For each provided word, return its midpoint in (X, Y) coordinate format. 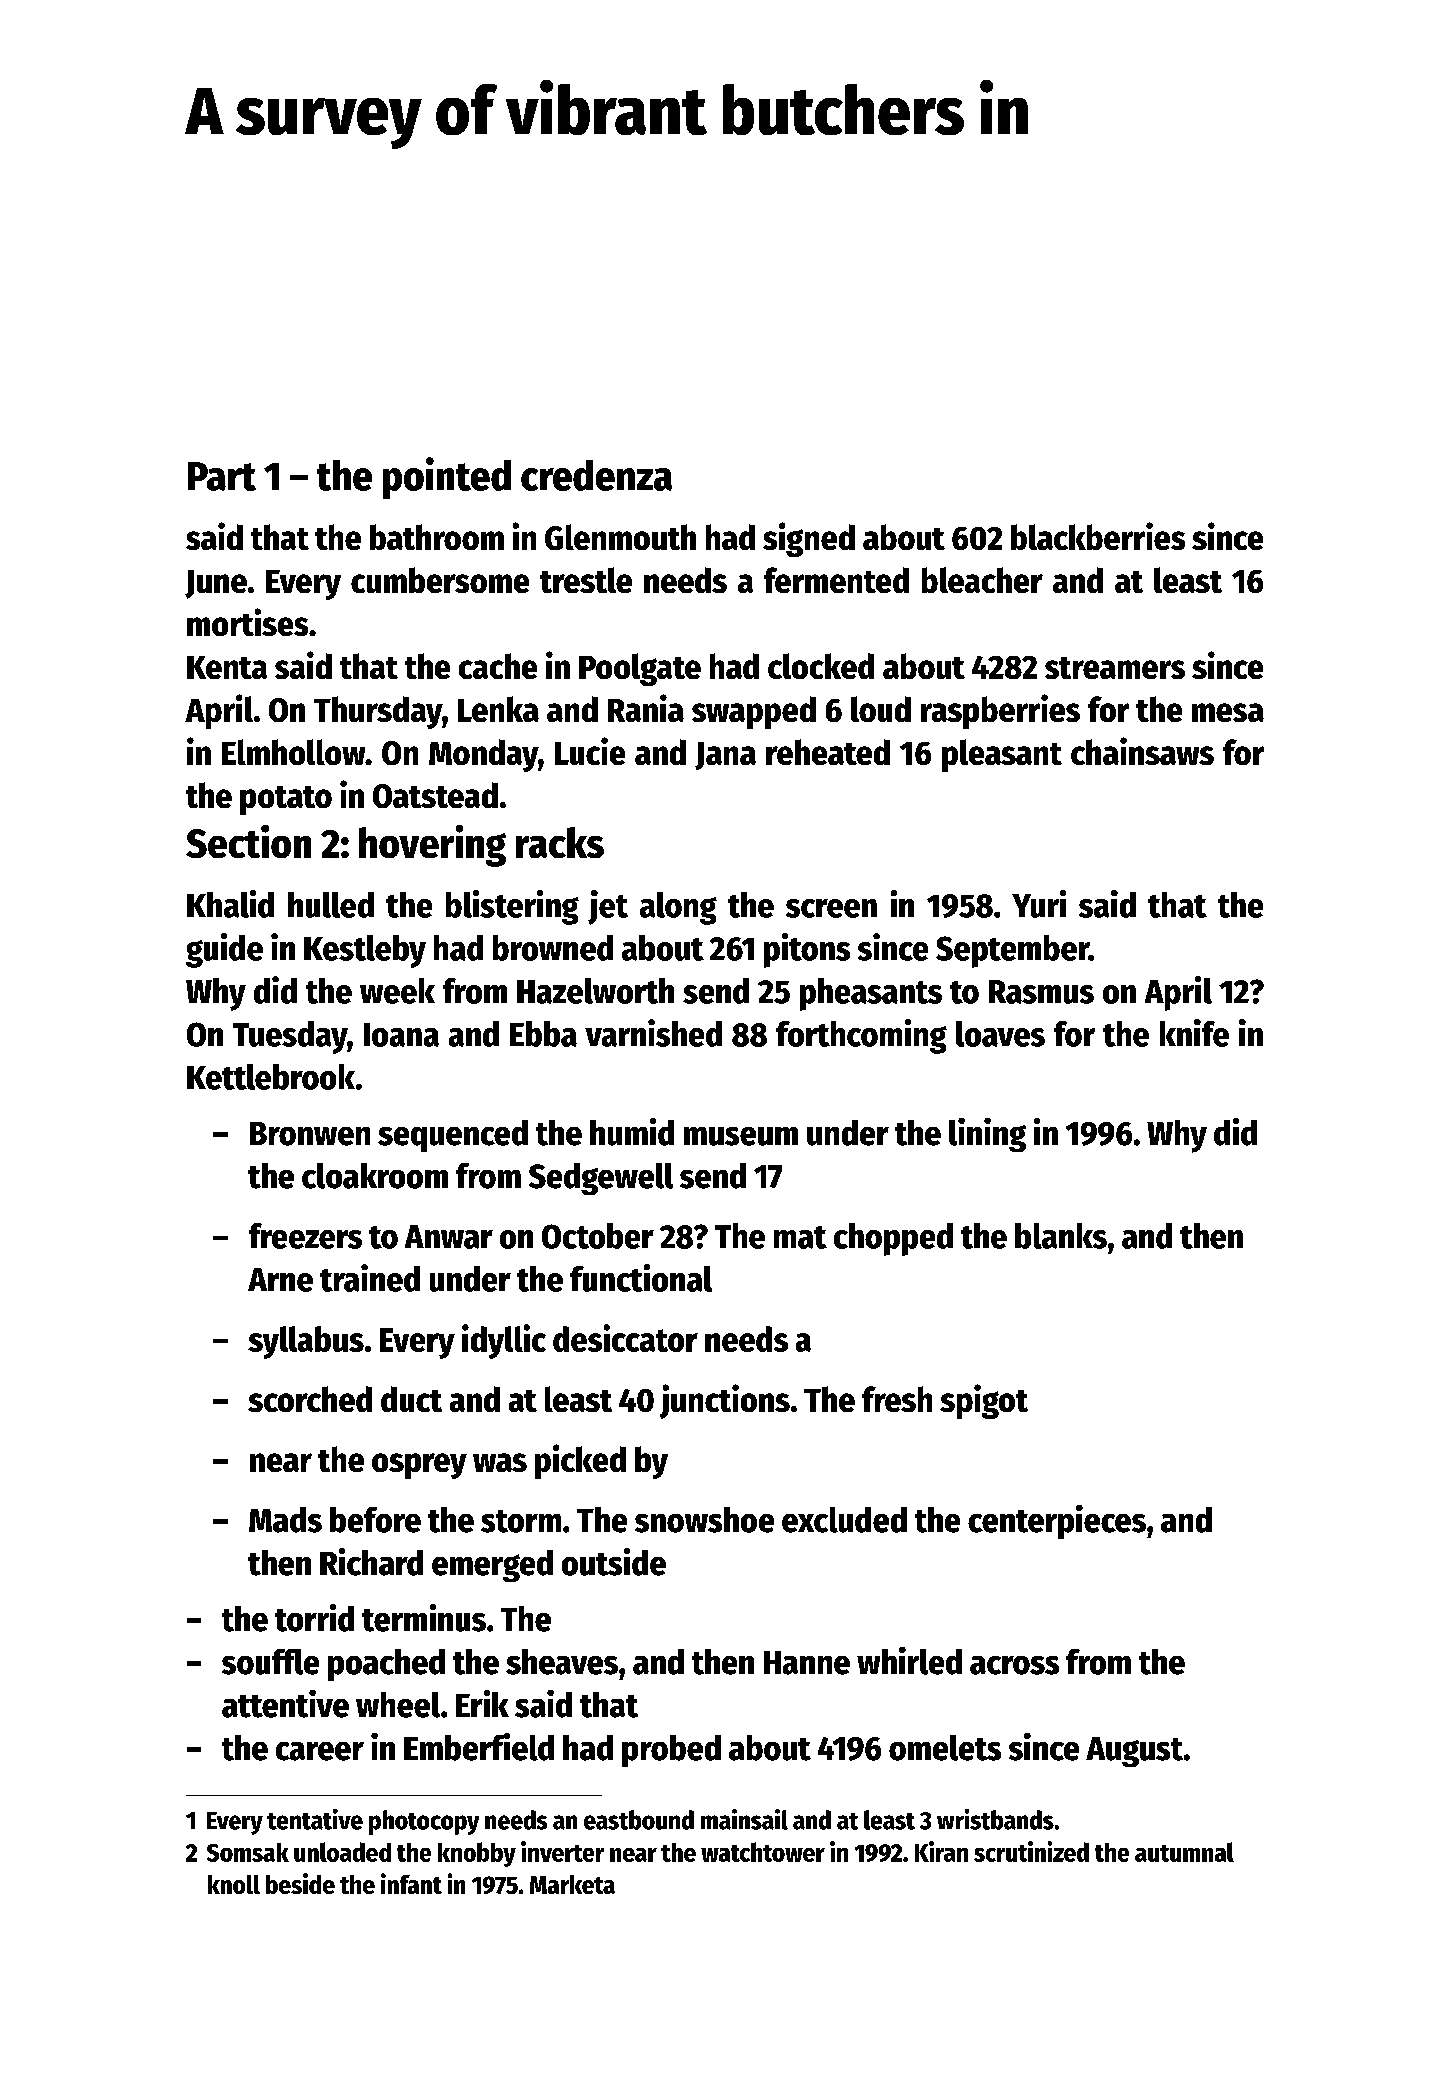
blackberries (1098, 536)
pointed (447, 478)
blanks (1061, 1236)
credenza (596, 475)
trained (370, 1278)
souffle (270, 1662)
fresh (897, 1399)
